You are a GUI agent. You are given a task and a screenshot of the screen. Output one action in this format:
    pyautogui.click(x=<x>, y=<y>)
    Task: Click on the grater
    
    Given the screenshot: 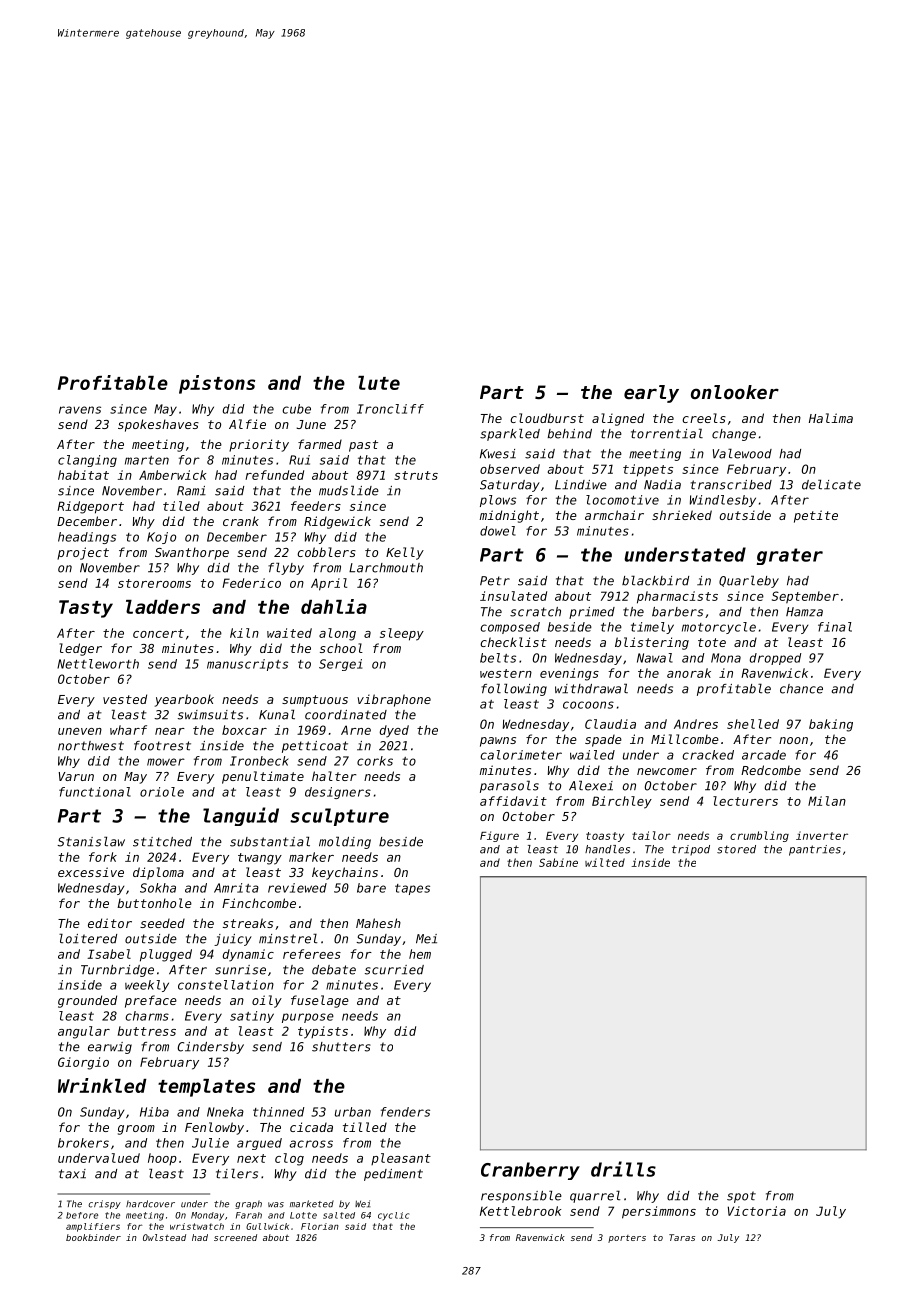 What is the action you would take?
    pyautogui.click(x=790, y=556)
